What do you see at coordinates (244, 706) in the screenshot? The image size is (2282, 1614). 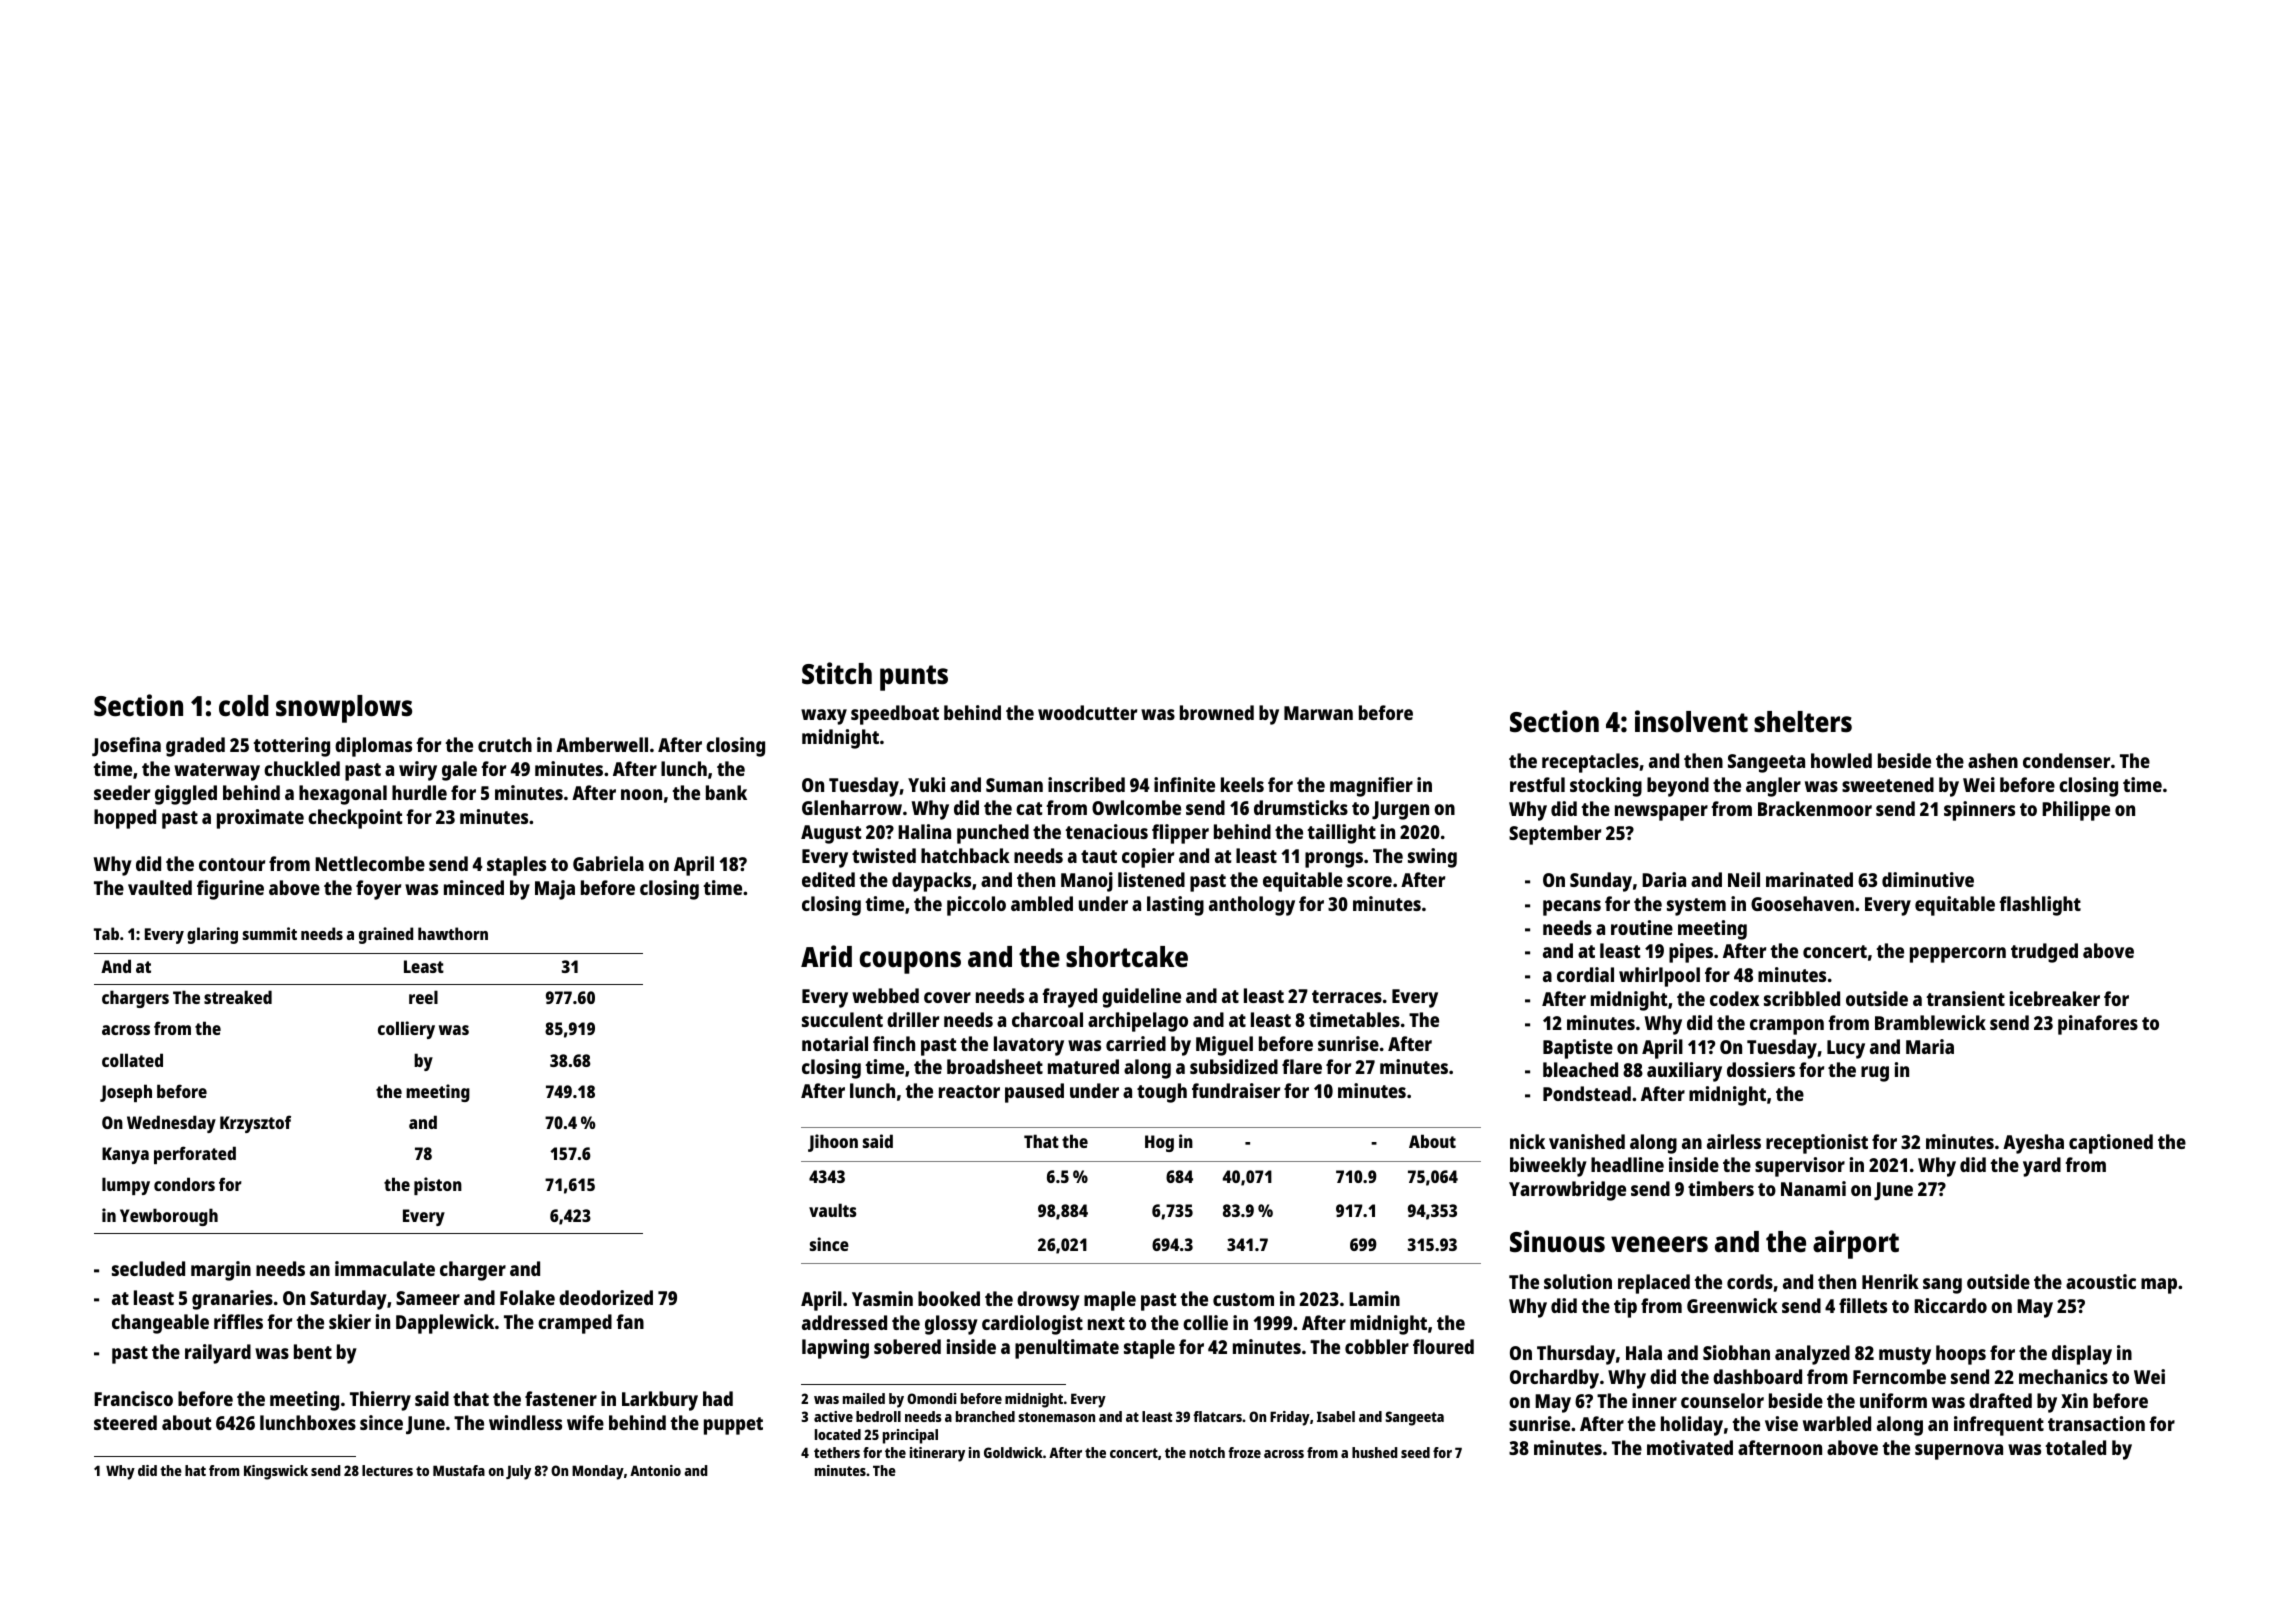 I see `cold` at bounding box center [244, 706].
